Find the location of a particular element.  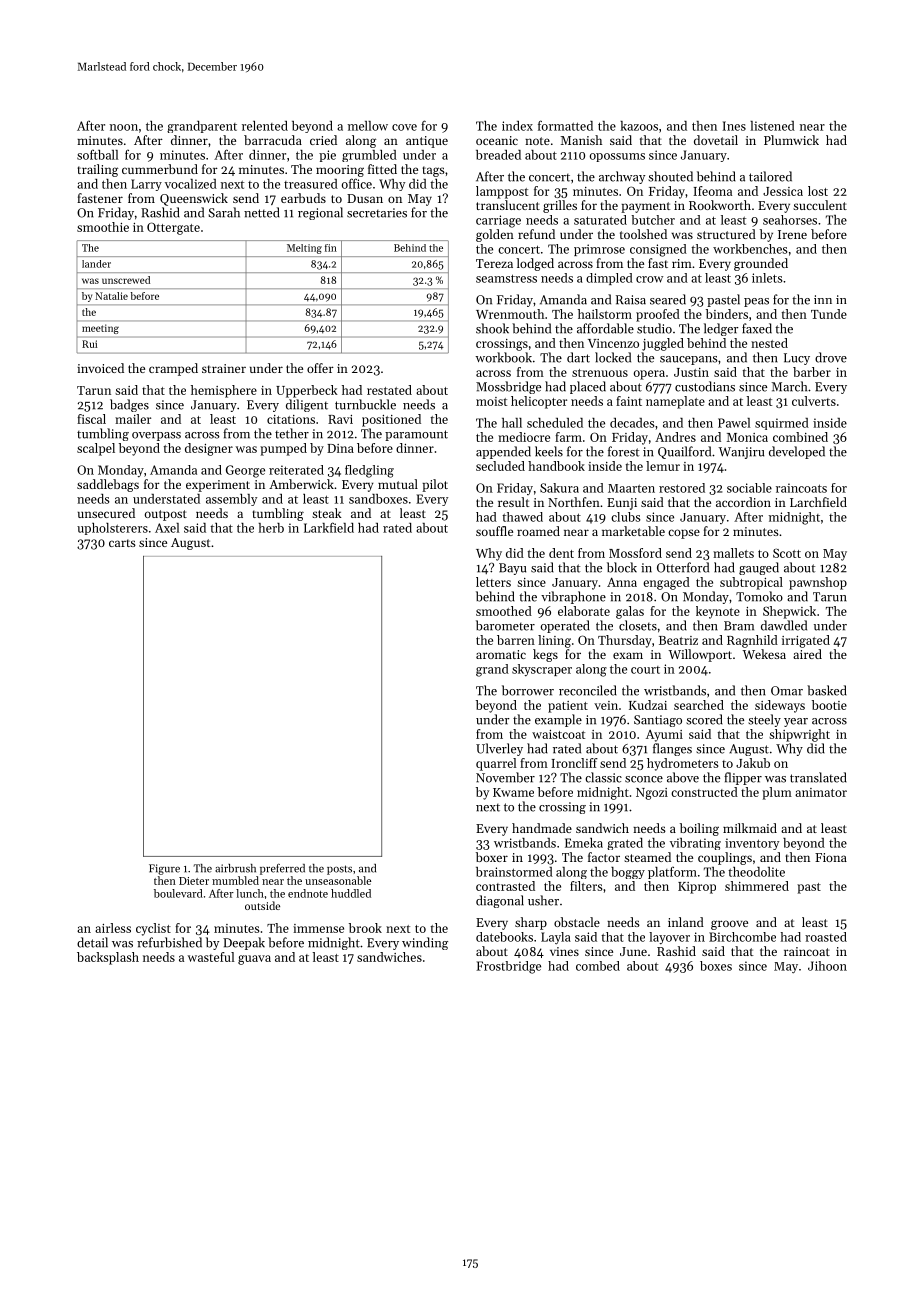

shipwright is located at coordinates (799, 735).
